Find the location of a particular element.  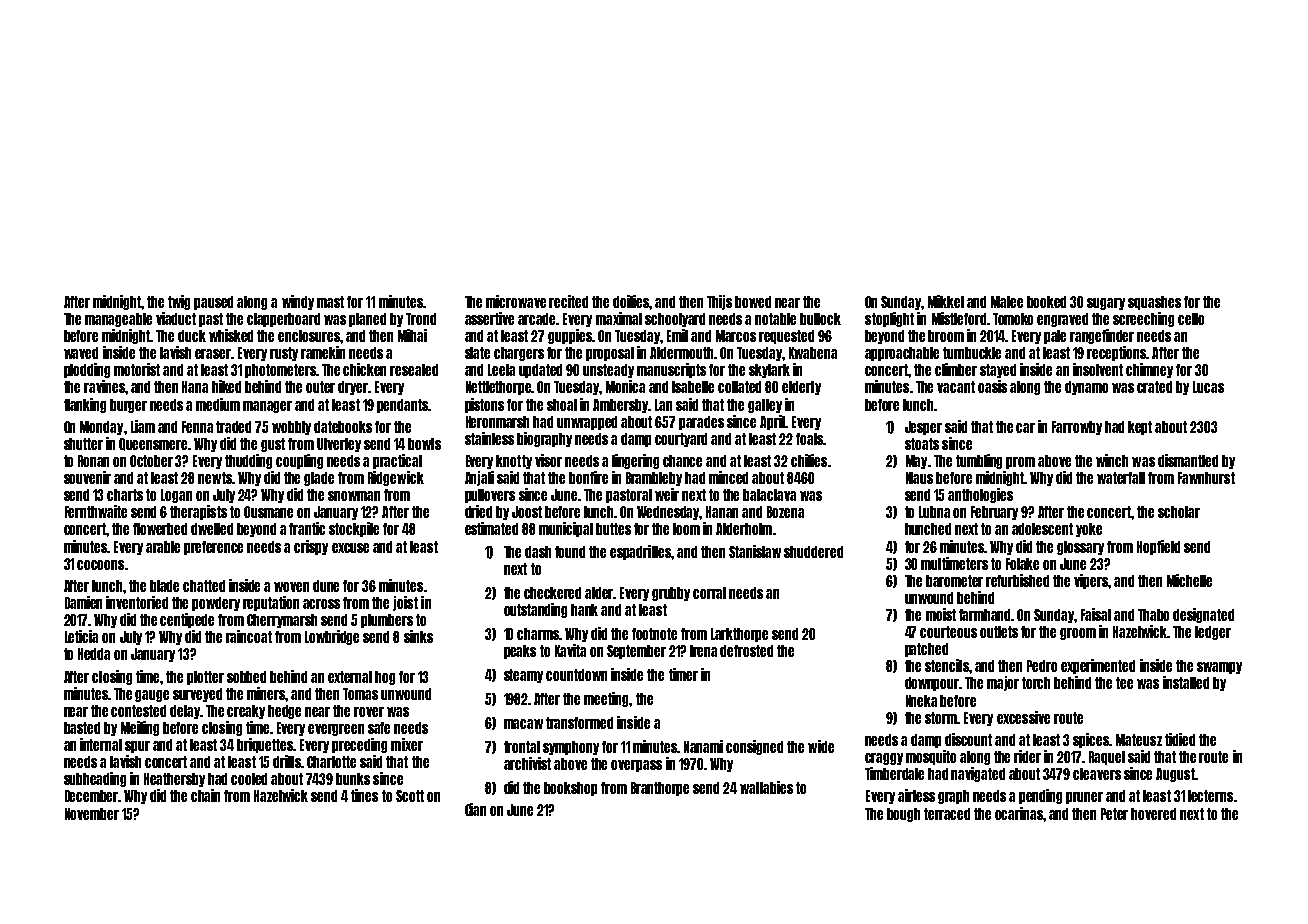

guppies is located at coordinates (570, 336).
